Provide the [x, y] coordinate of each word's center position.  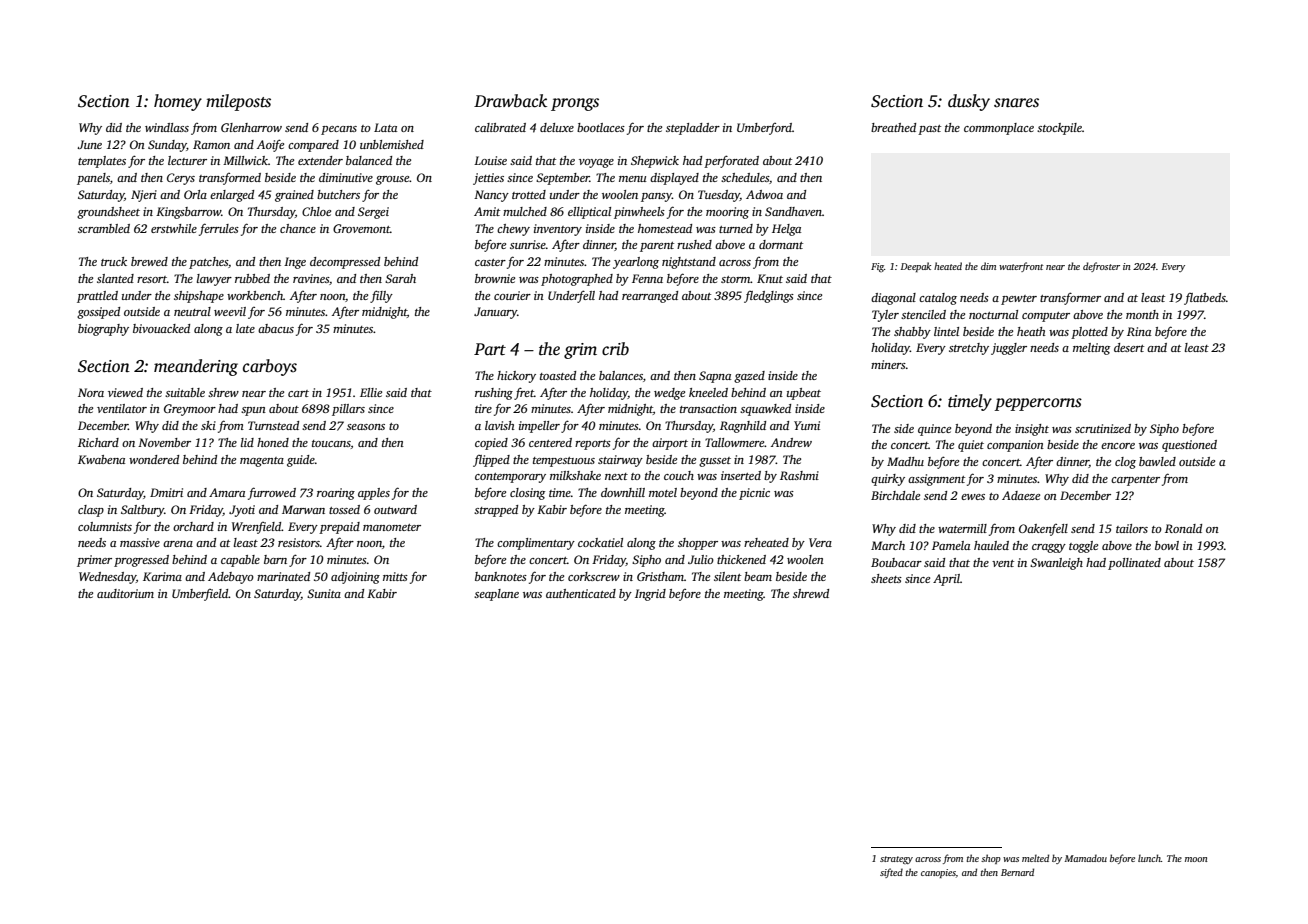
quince [934, 430]
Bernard [1017, 872]
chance [298, 228]
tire [483, 408]
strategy [896, 860]
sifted [891, 873]
